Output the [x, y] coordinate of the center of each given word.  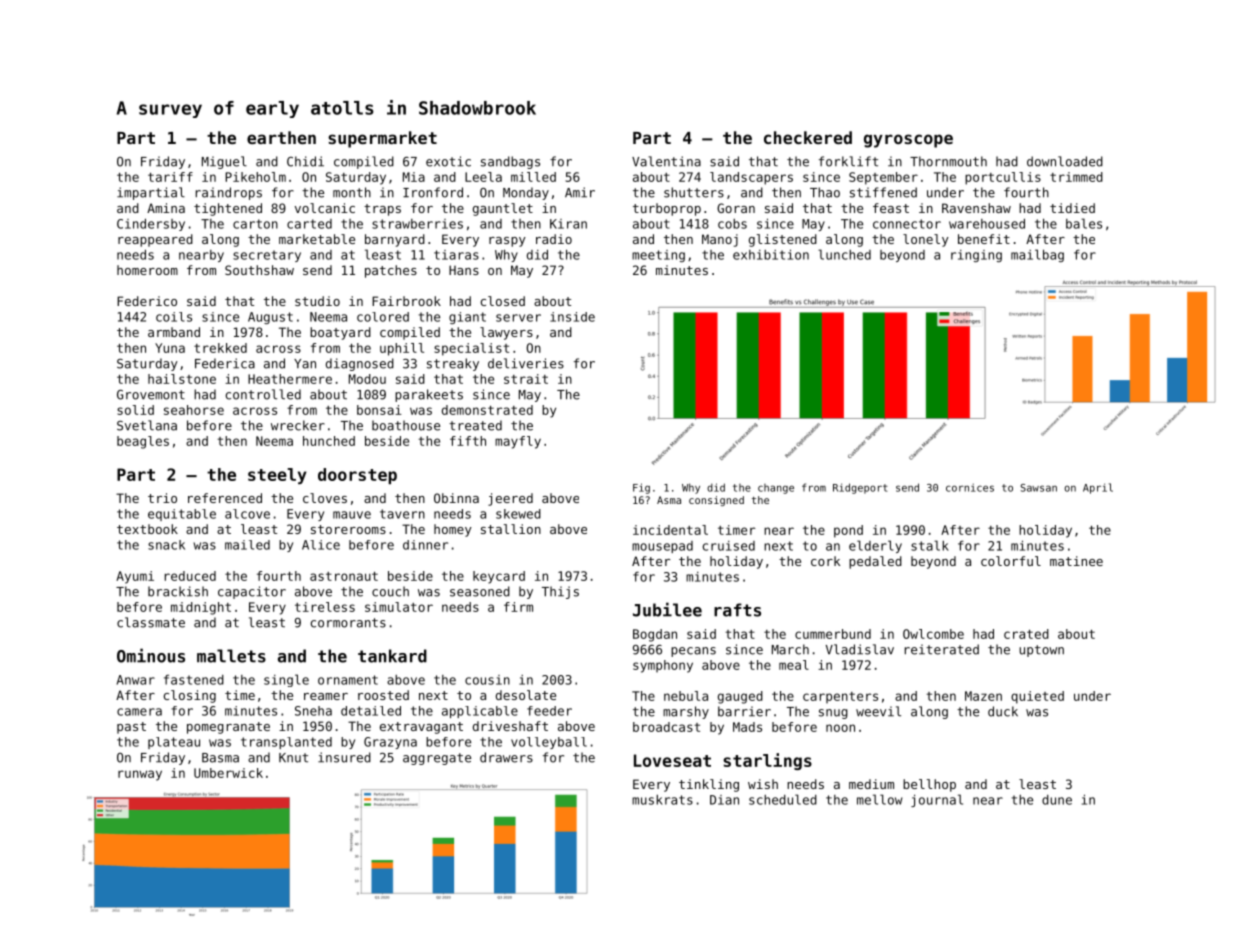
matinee [1076, 561]
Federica [225, 363]
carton [255, 224]
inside [572, 317]
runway [140, 775]
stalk [930, 545]
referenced [225, 498]
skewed [518, 514]
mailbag [1037, 255]
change [776, 489]
